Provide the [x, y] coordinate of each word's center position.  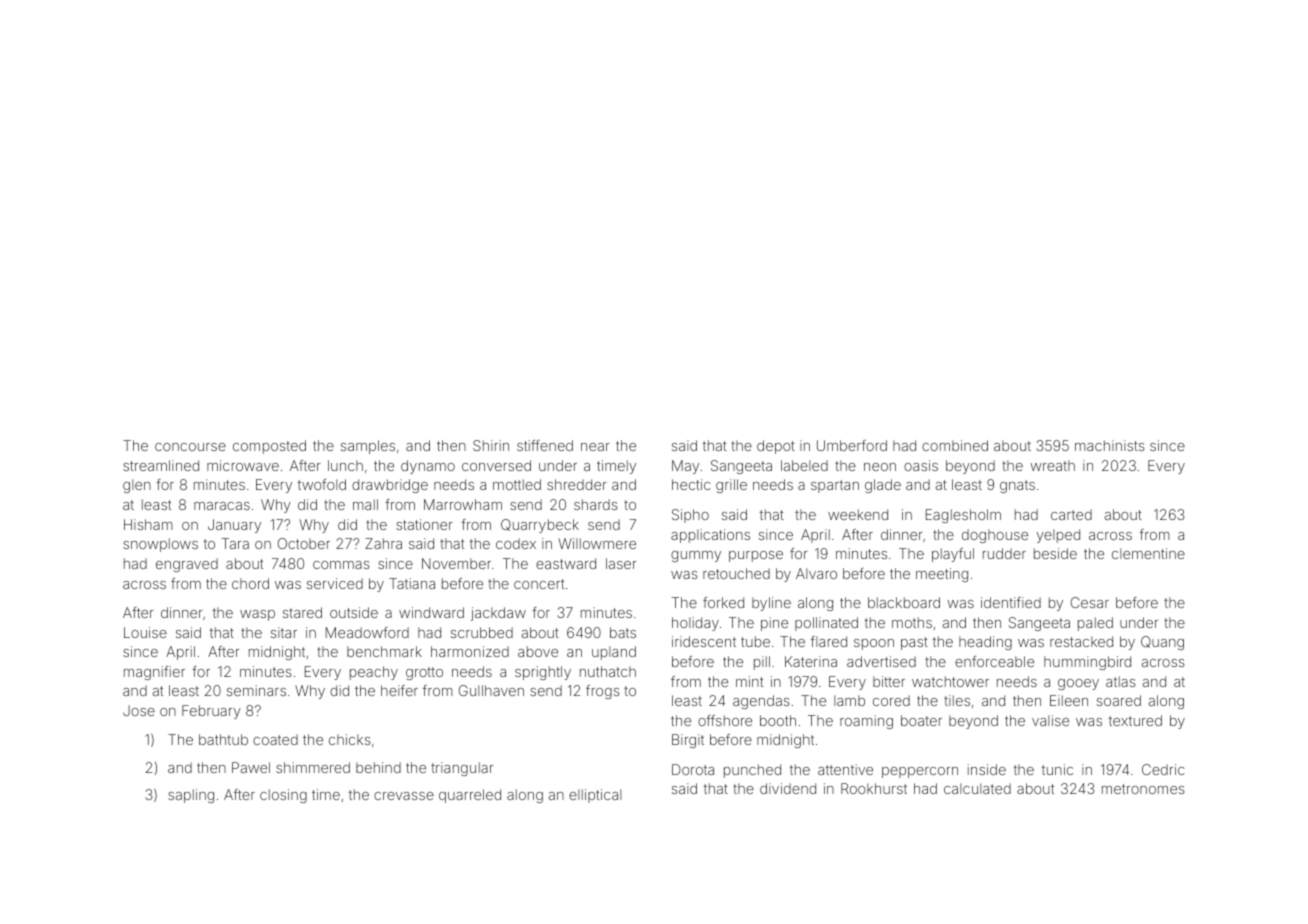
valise [1050, 720]
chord [250, 583]
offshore [725, 720]
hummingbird [1087, 663]
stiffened [545, 445]
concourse [190, 447]
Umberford [852, 445]
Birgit [688, 741]
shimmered [313, 767]
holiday [695, 624]
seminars [256, 690]
